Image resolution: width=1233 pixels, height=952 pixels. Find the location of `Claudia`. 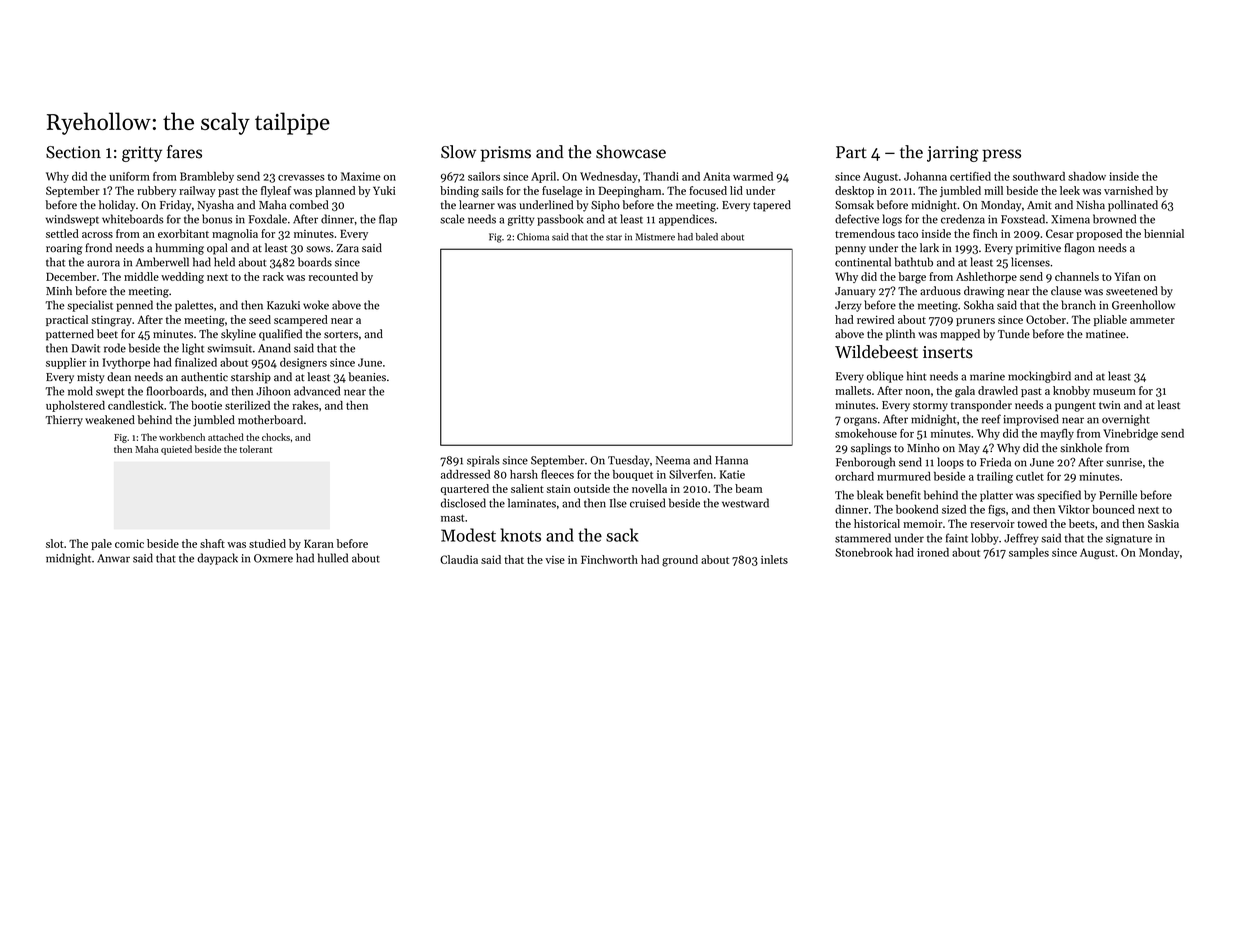

Claudia is located at coordinates (459, 559).
